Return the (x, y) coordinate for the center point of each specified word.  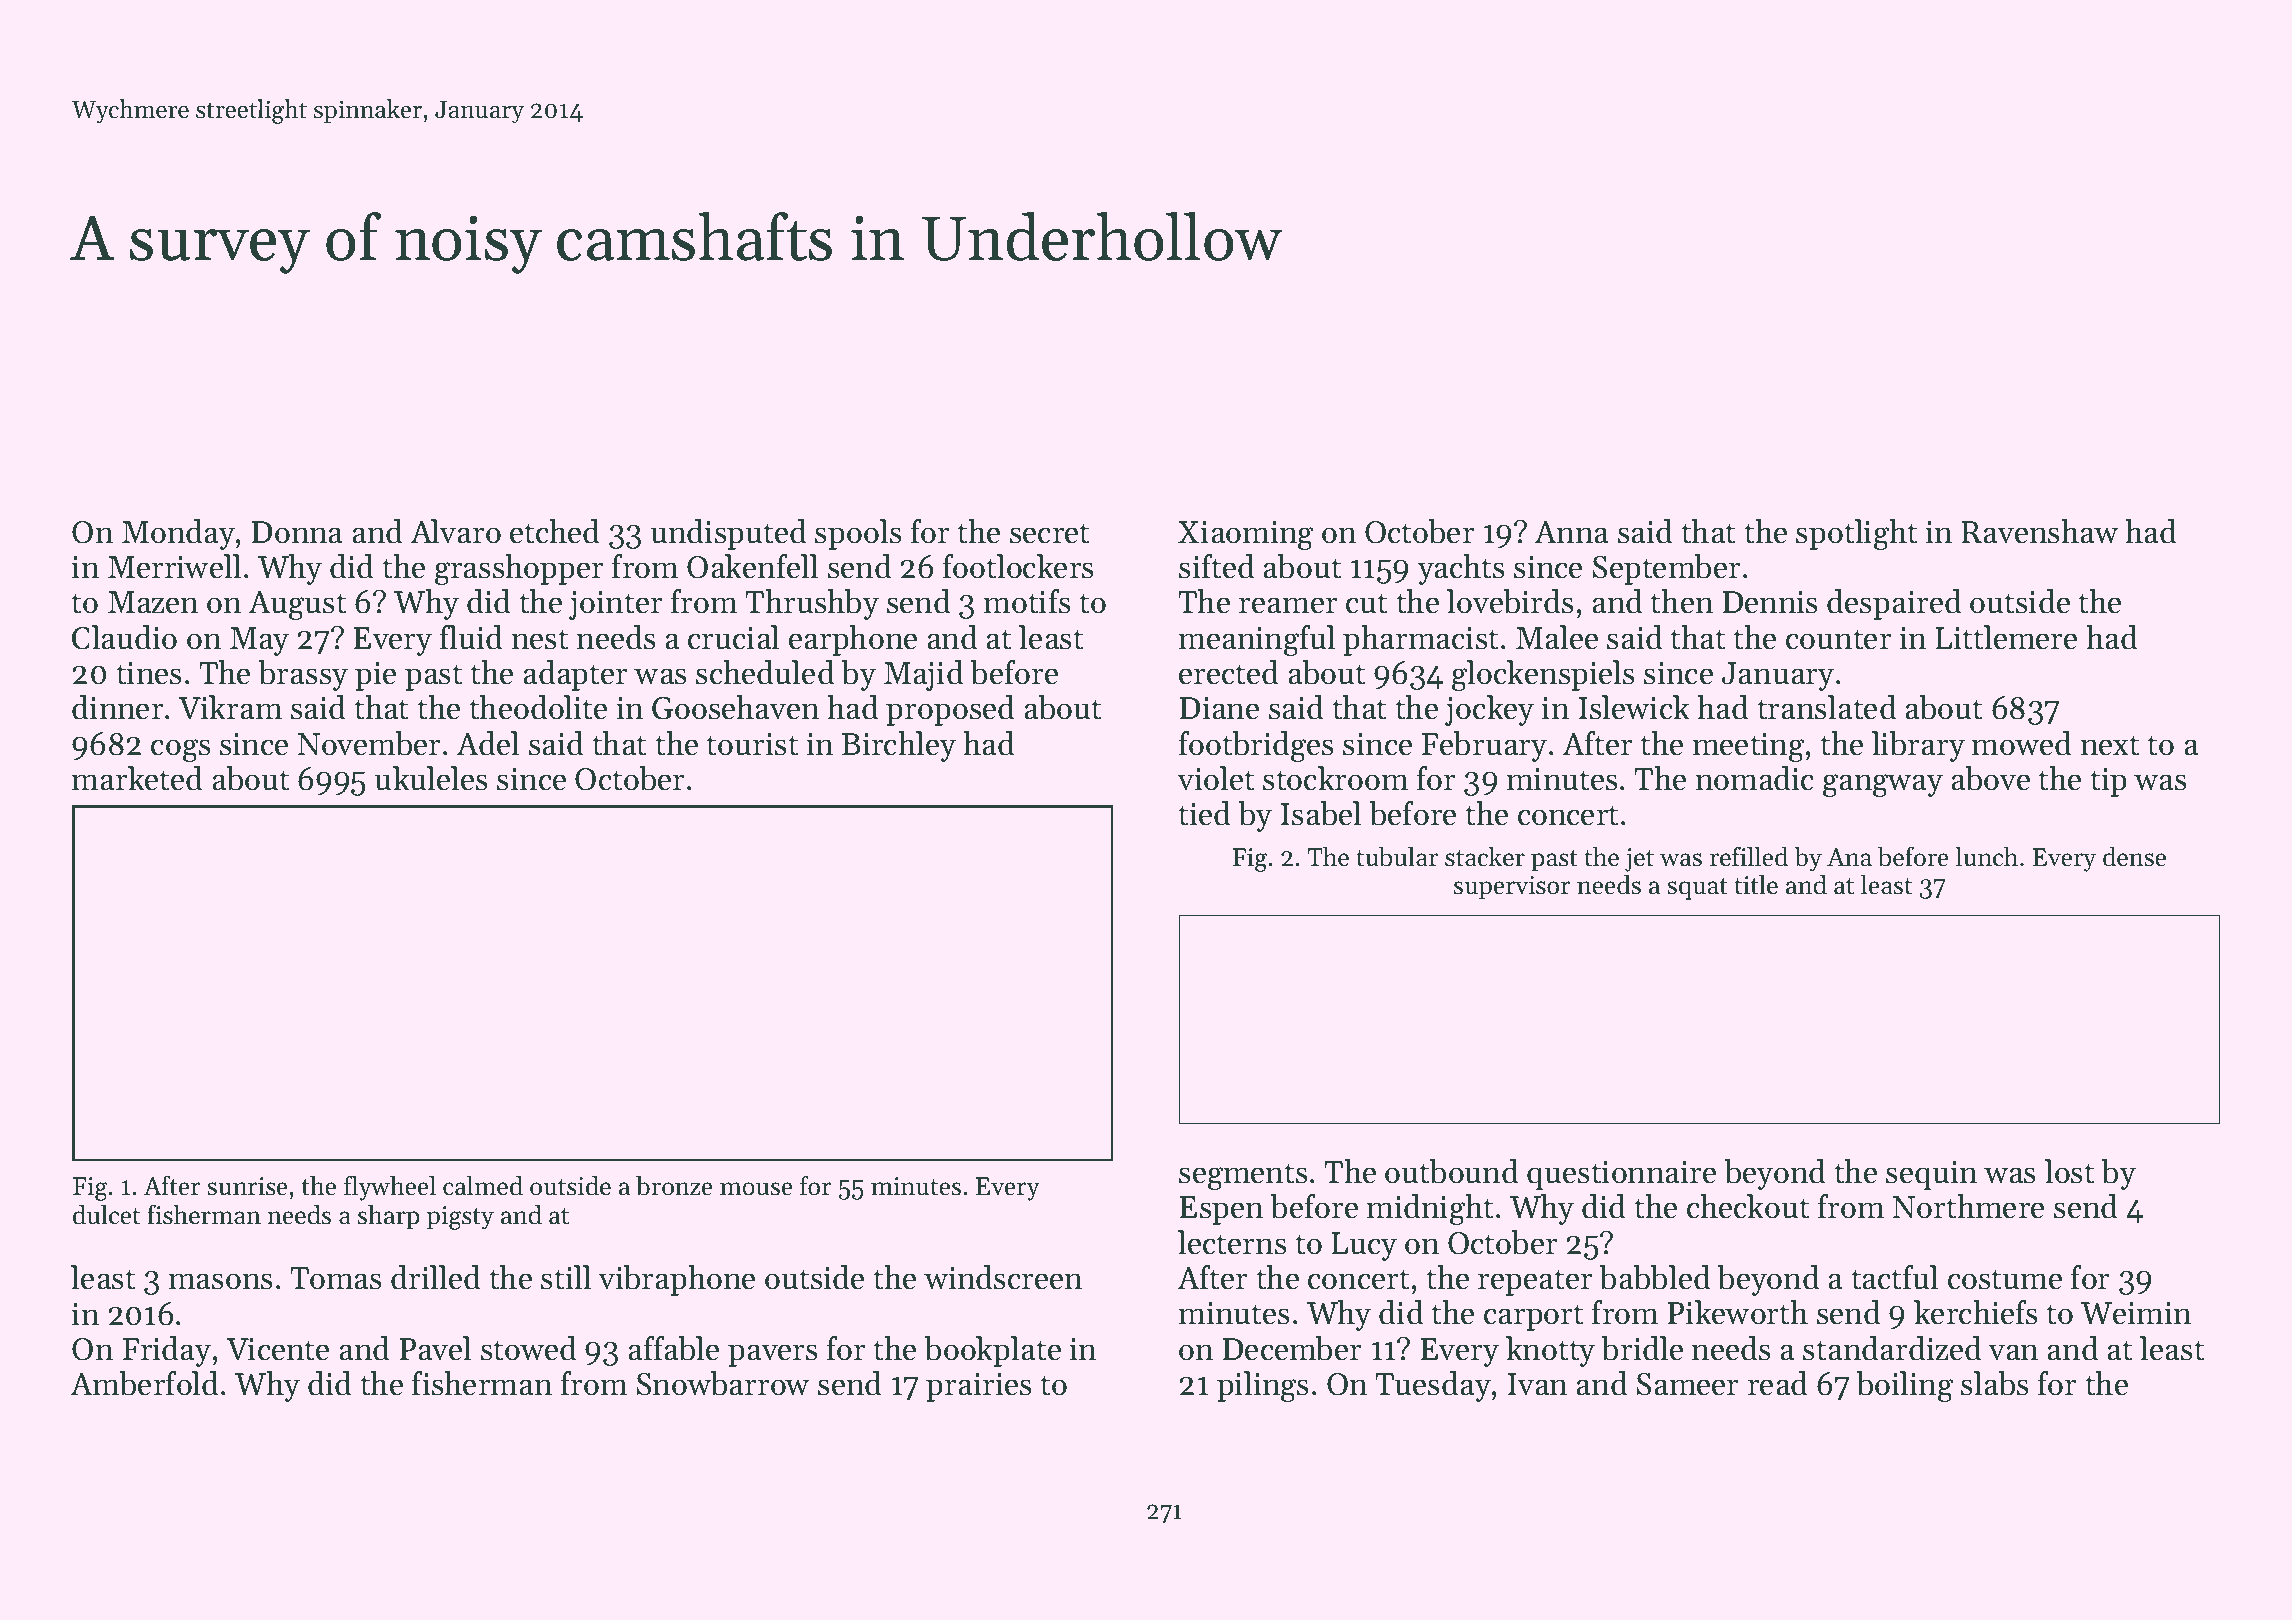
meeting (1748, 748)
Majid (924, 675)
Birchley (899, 746)
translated (1827, 707)
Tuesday (1433, 1386)
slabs (1995, 1383)
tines (149, 673)
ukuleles (431, 778)
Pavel (435, 1348)
